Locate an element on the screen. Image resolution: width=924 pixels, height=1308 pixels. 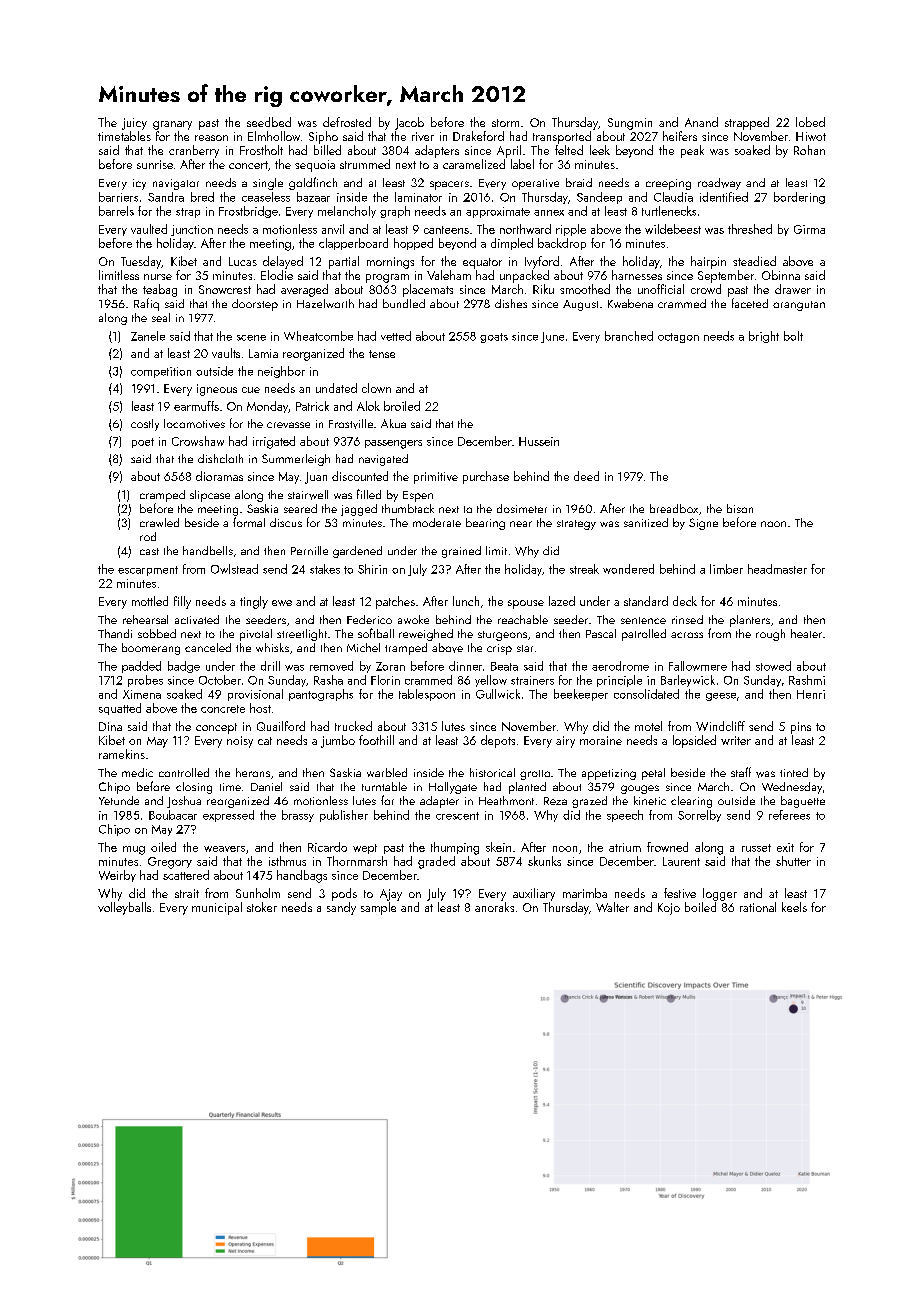
Florin is located at coordinates (385, 680).
